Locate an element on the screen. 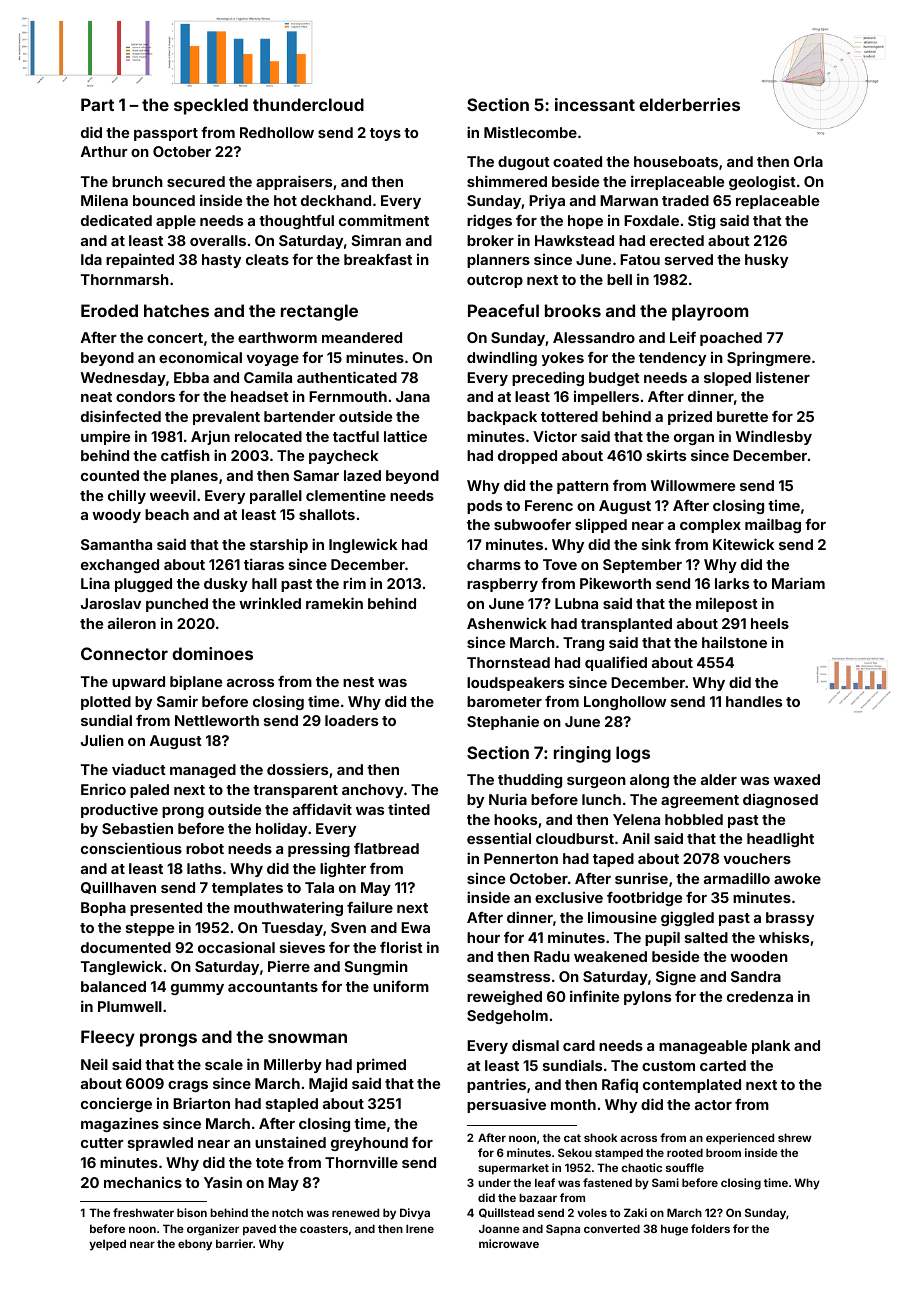 The width and height of the screenshot is (908, 1316). hasty is located at coordinates (221, 261).
